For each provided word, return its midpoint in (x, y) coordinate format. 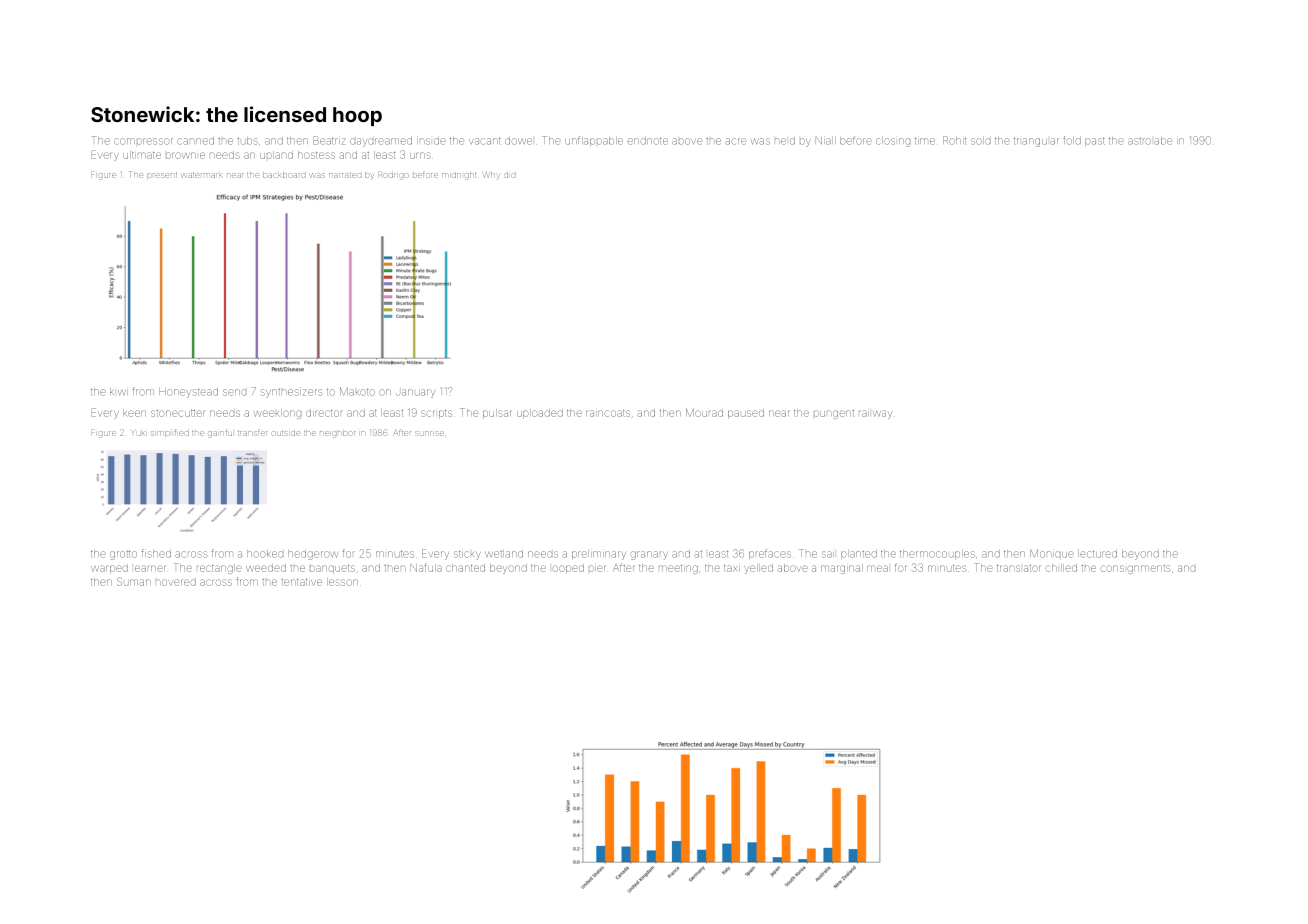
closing (893, 142)
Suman (134, 581)
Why (491, 175)
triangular (1036, 142)
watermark (202, 175)
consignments (1135, 569)
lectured (1097, 554)
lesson (342, 582)
